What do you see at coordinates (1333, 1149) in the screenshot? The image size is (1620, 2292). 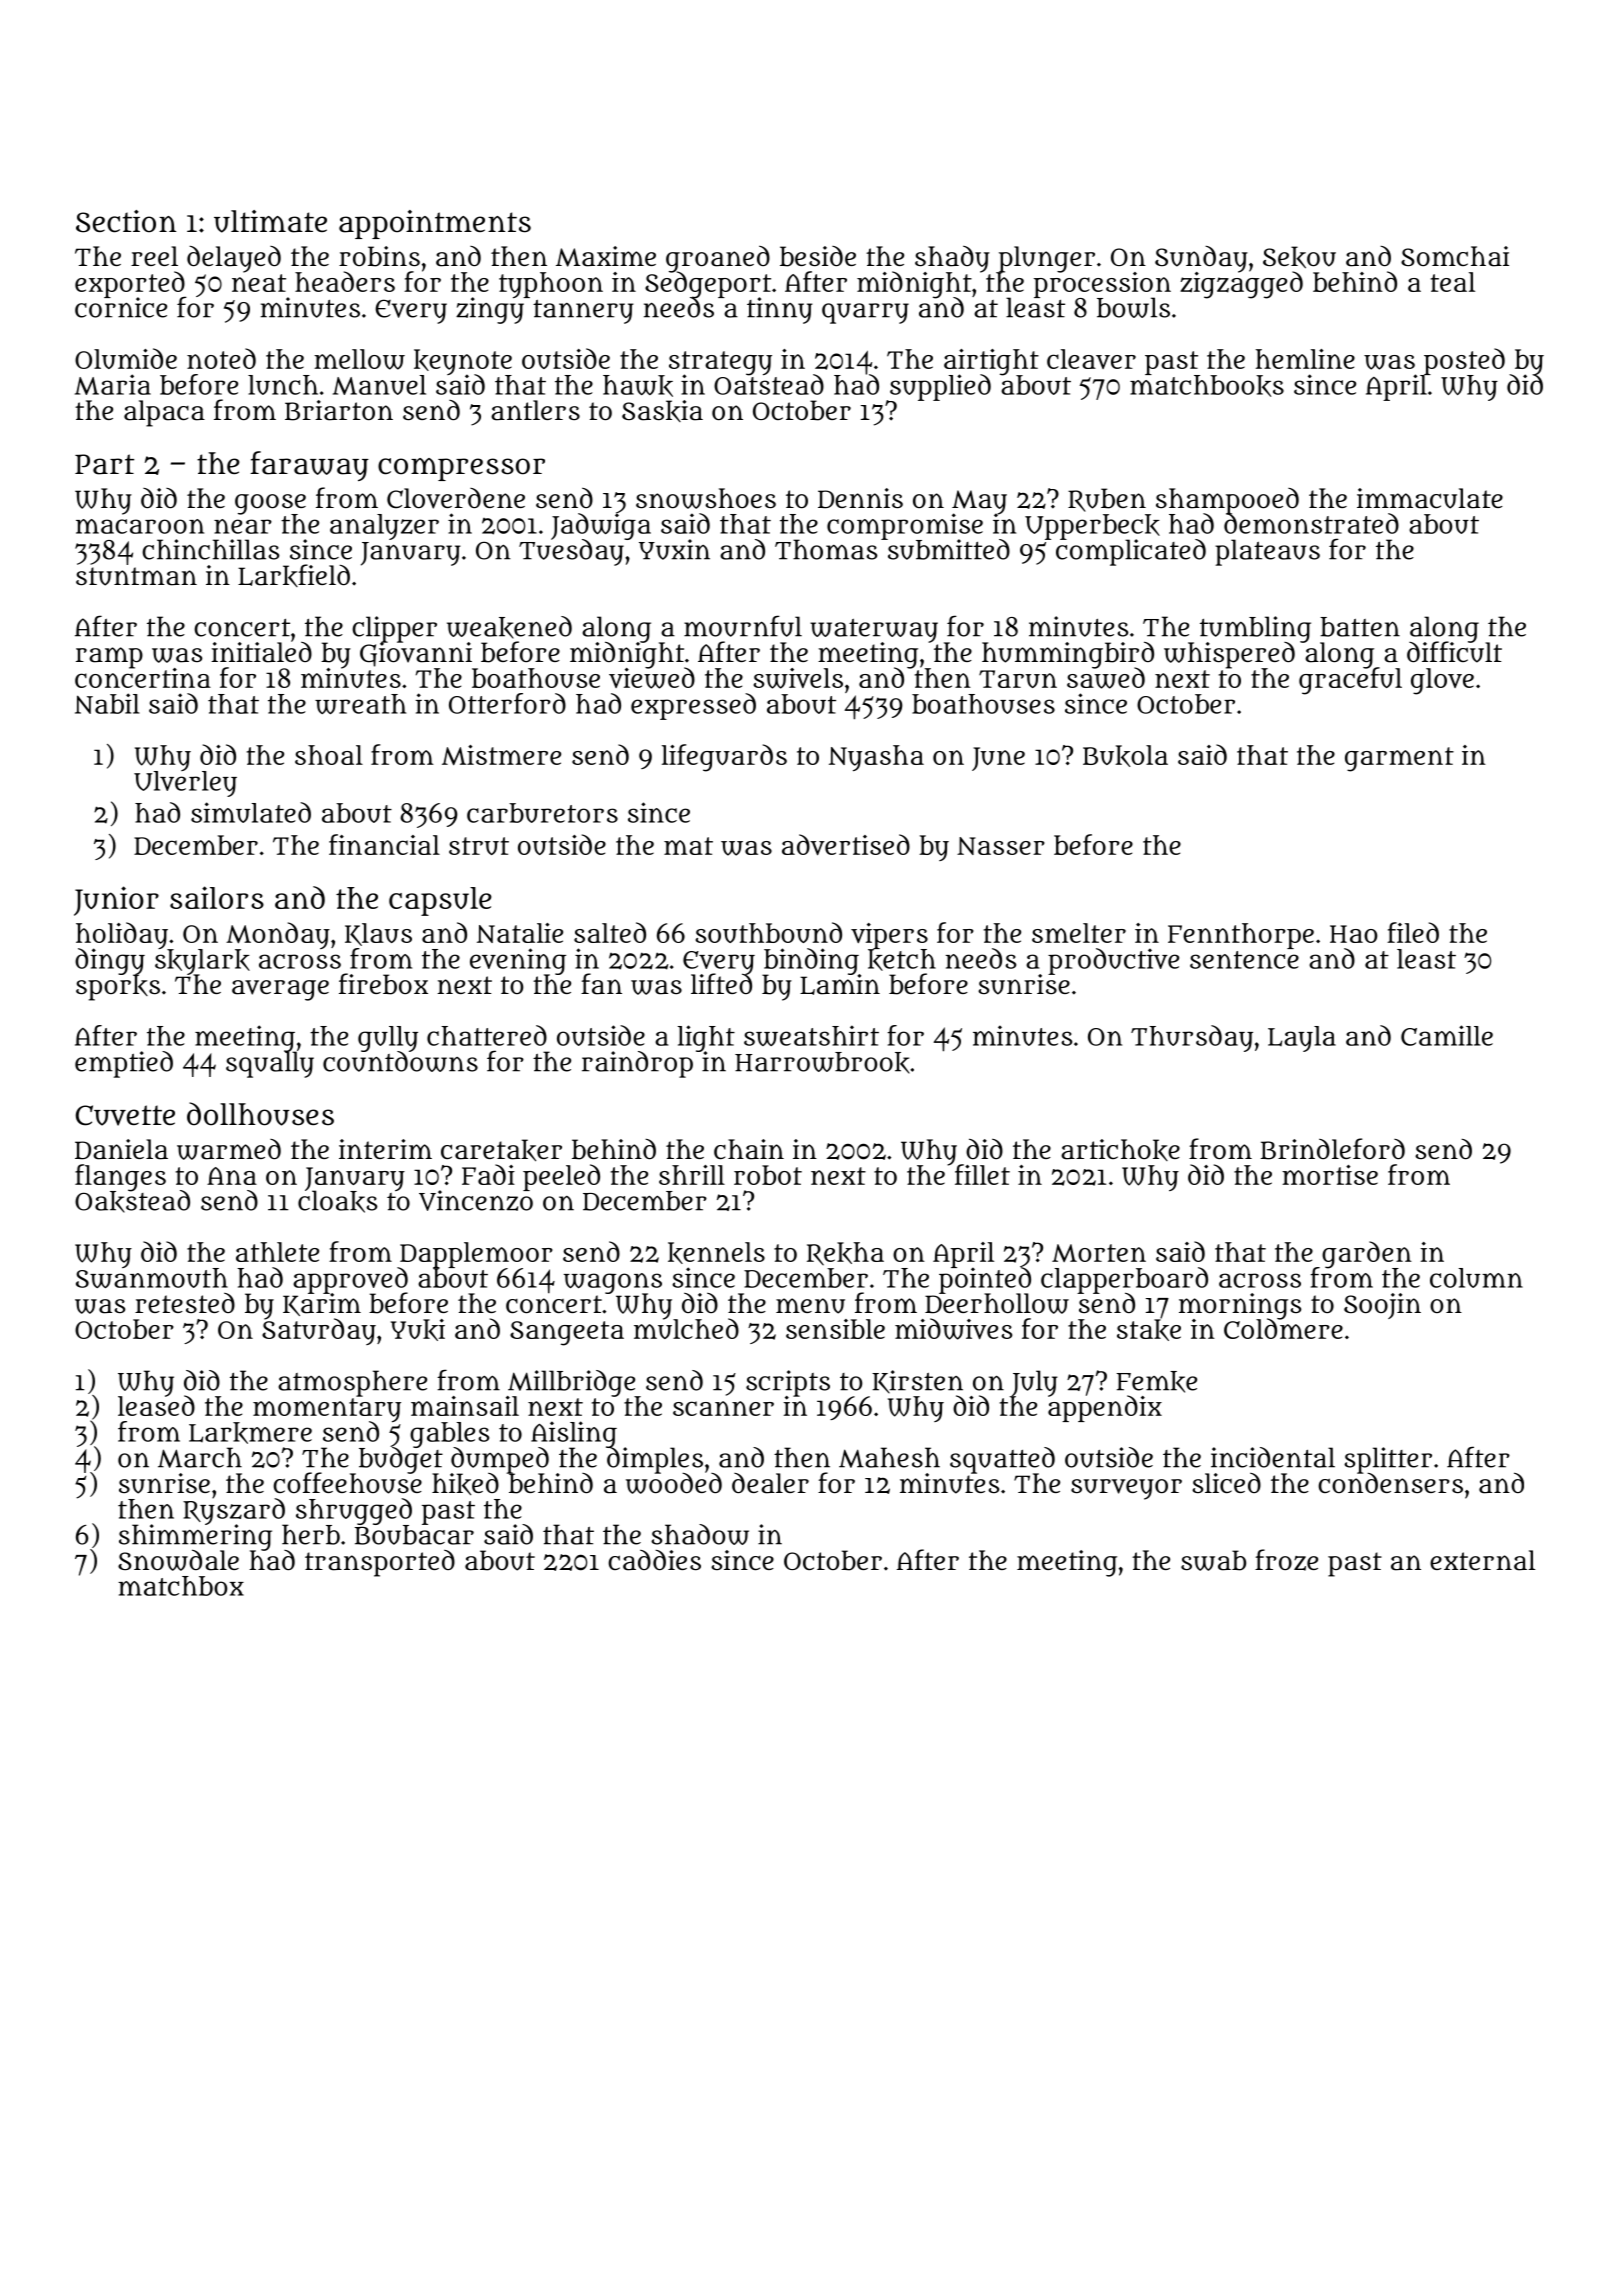 I see `Brindleford` at bounding box center [1333, 1149].
